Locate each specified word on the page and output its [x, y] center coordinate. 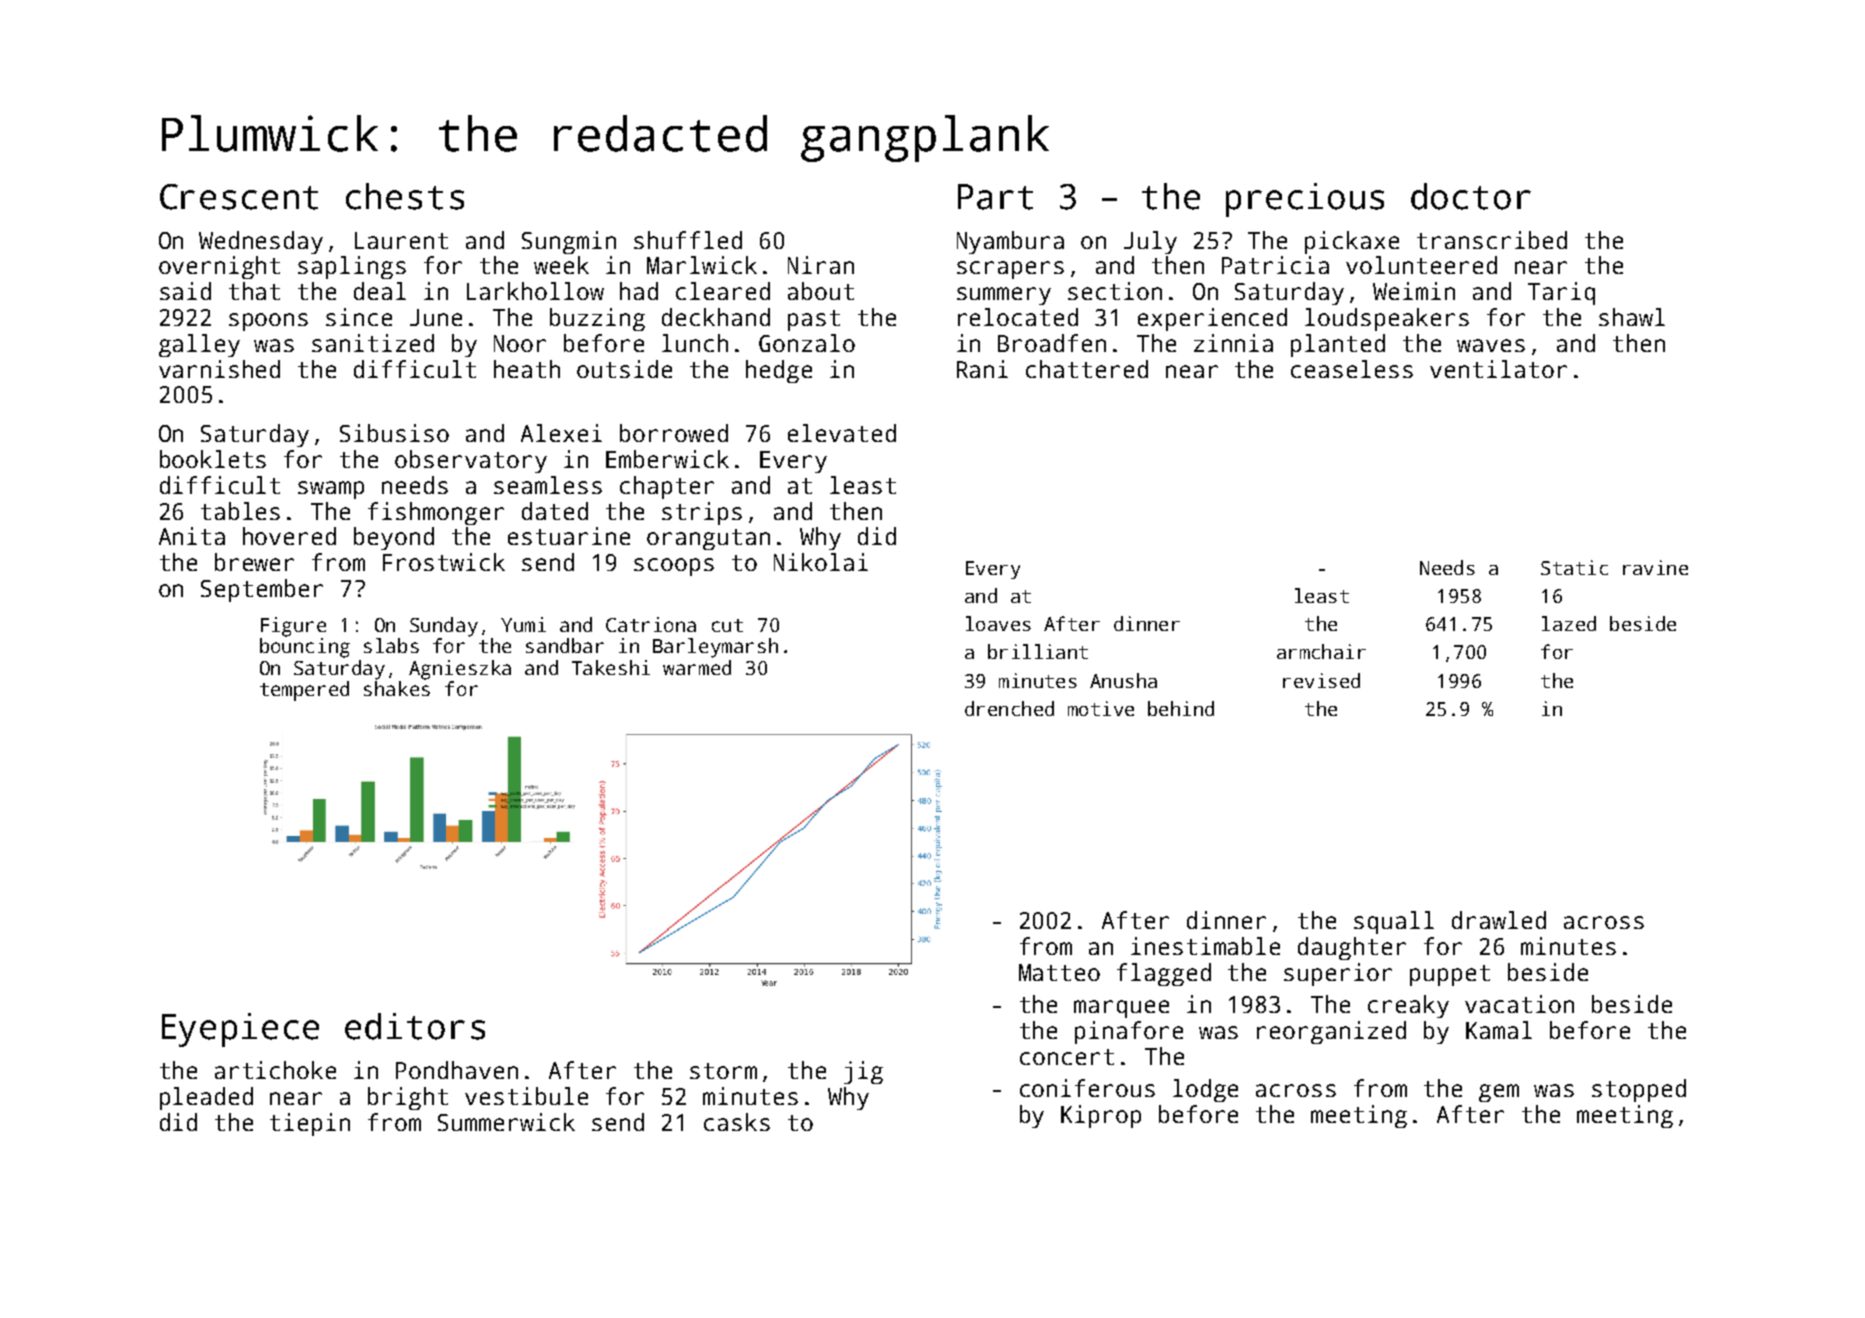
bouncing [305, 648]
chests [405, 196]
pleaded [206, 1098]
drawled [1499, 920]
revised [1321, 680]
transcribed [1492, 240]
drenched [1009, 708]
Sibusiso [394, 433]
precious [1305, 200]
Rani [982, 369]
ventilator [1498, 369]
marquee [1121, 1009]
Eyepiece [240, 1030]
